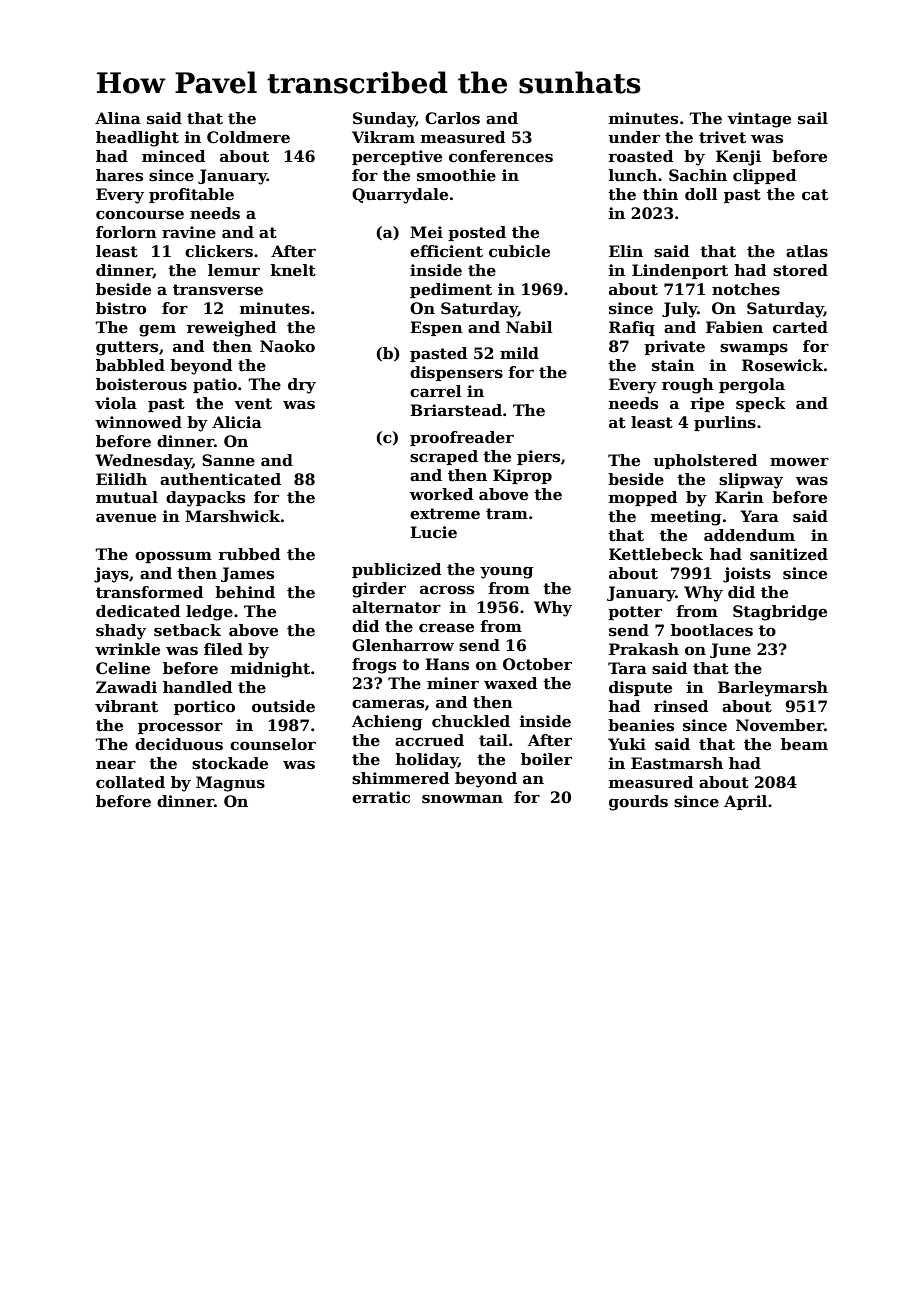 The image size is (924, 1308). I want to click on Carlos, so click(452, 118).
